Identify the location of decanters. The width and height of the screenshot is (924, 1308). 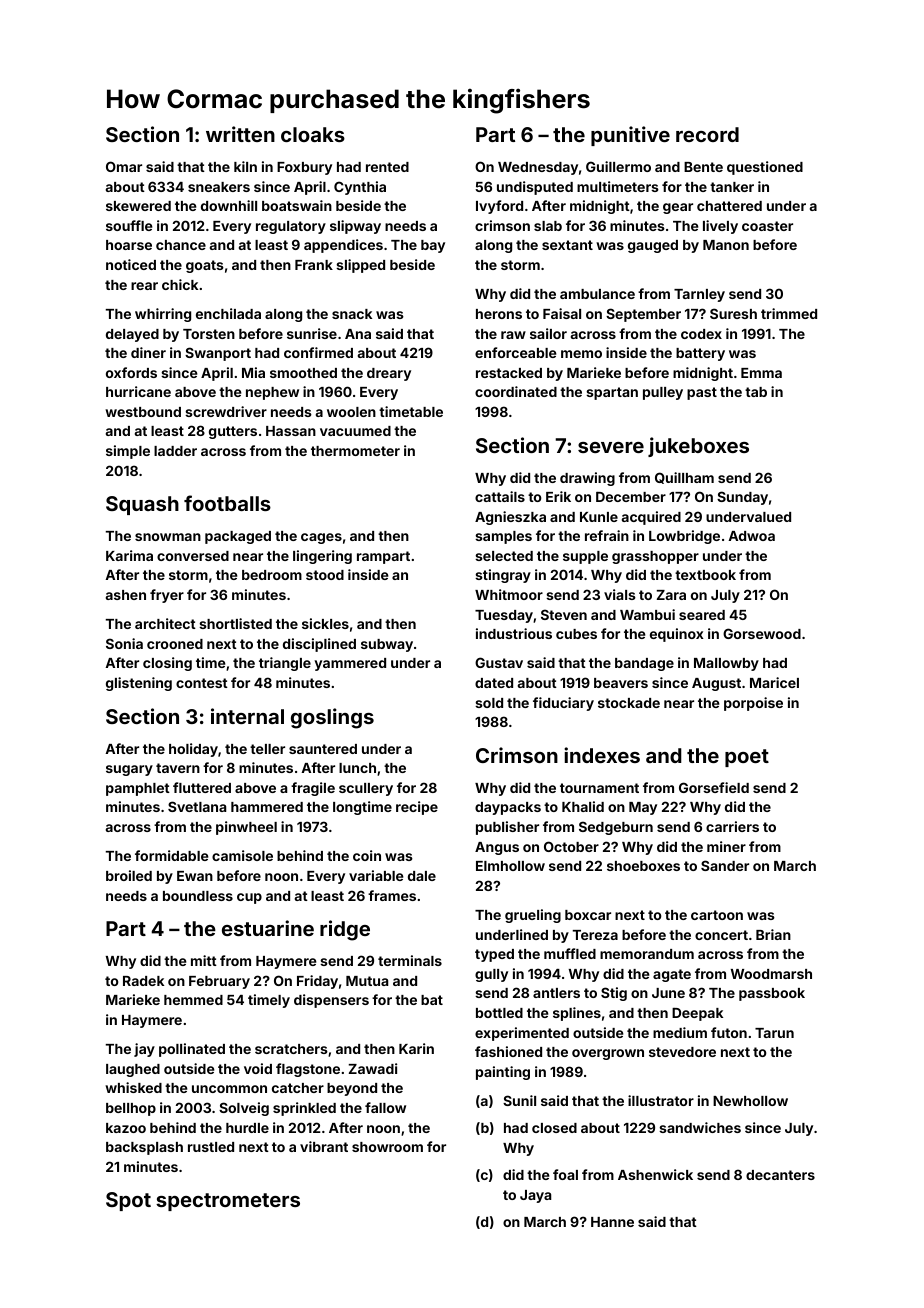
(780, 1175).
